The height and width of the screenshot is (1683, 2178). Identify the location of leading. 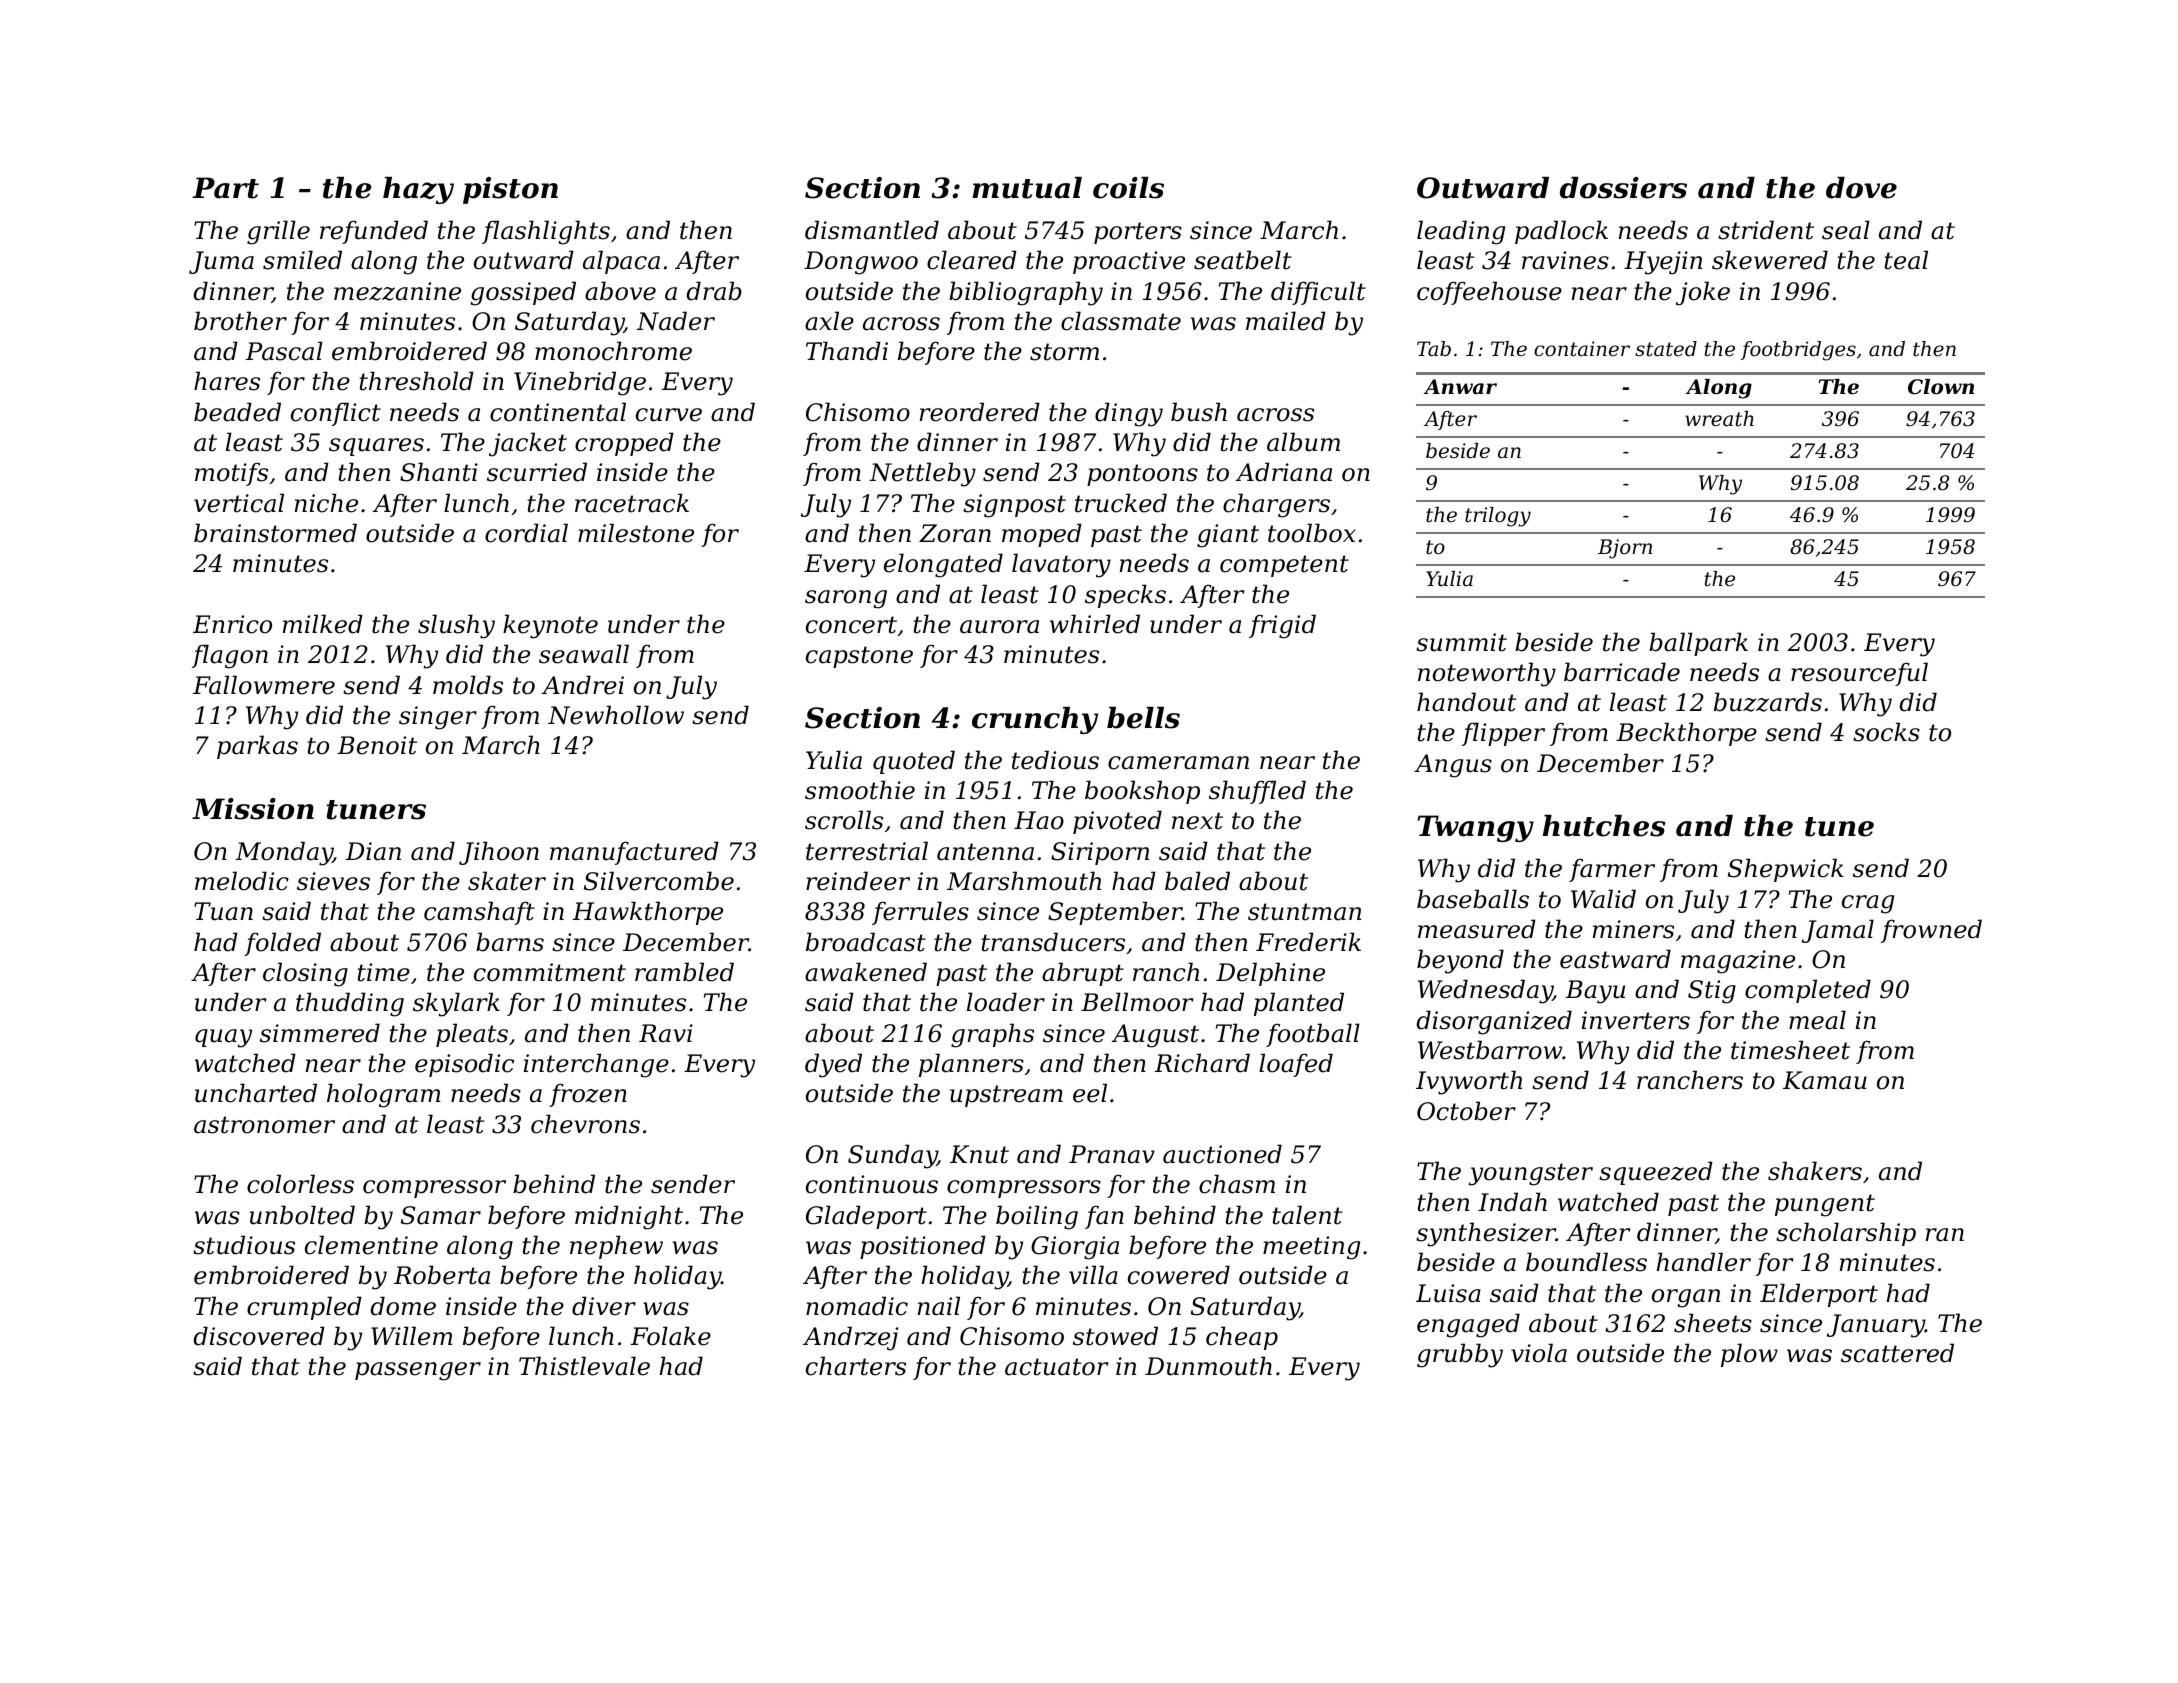
(1461, 232).
